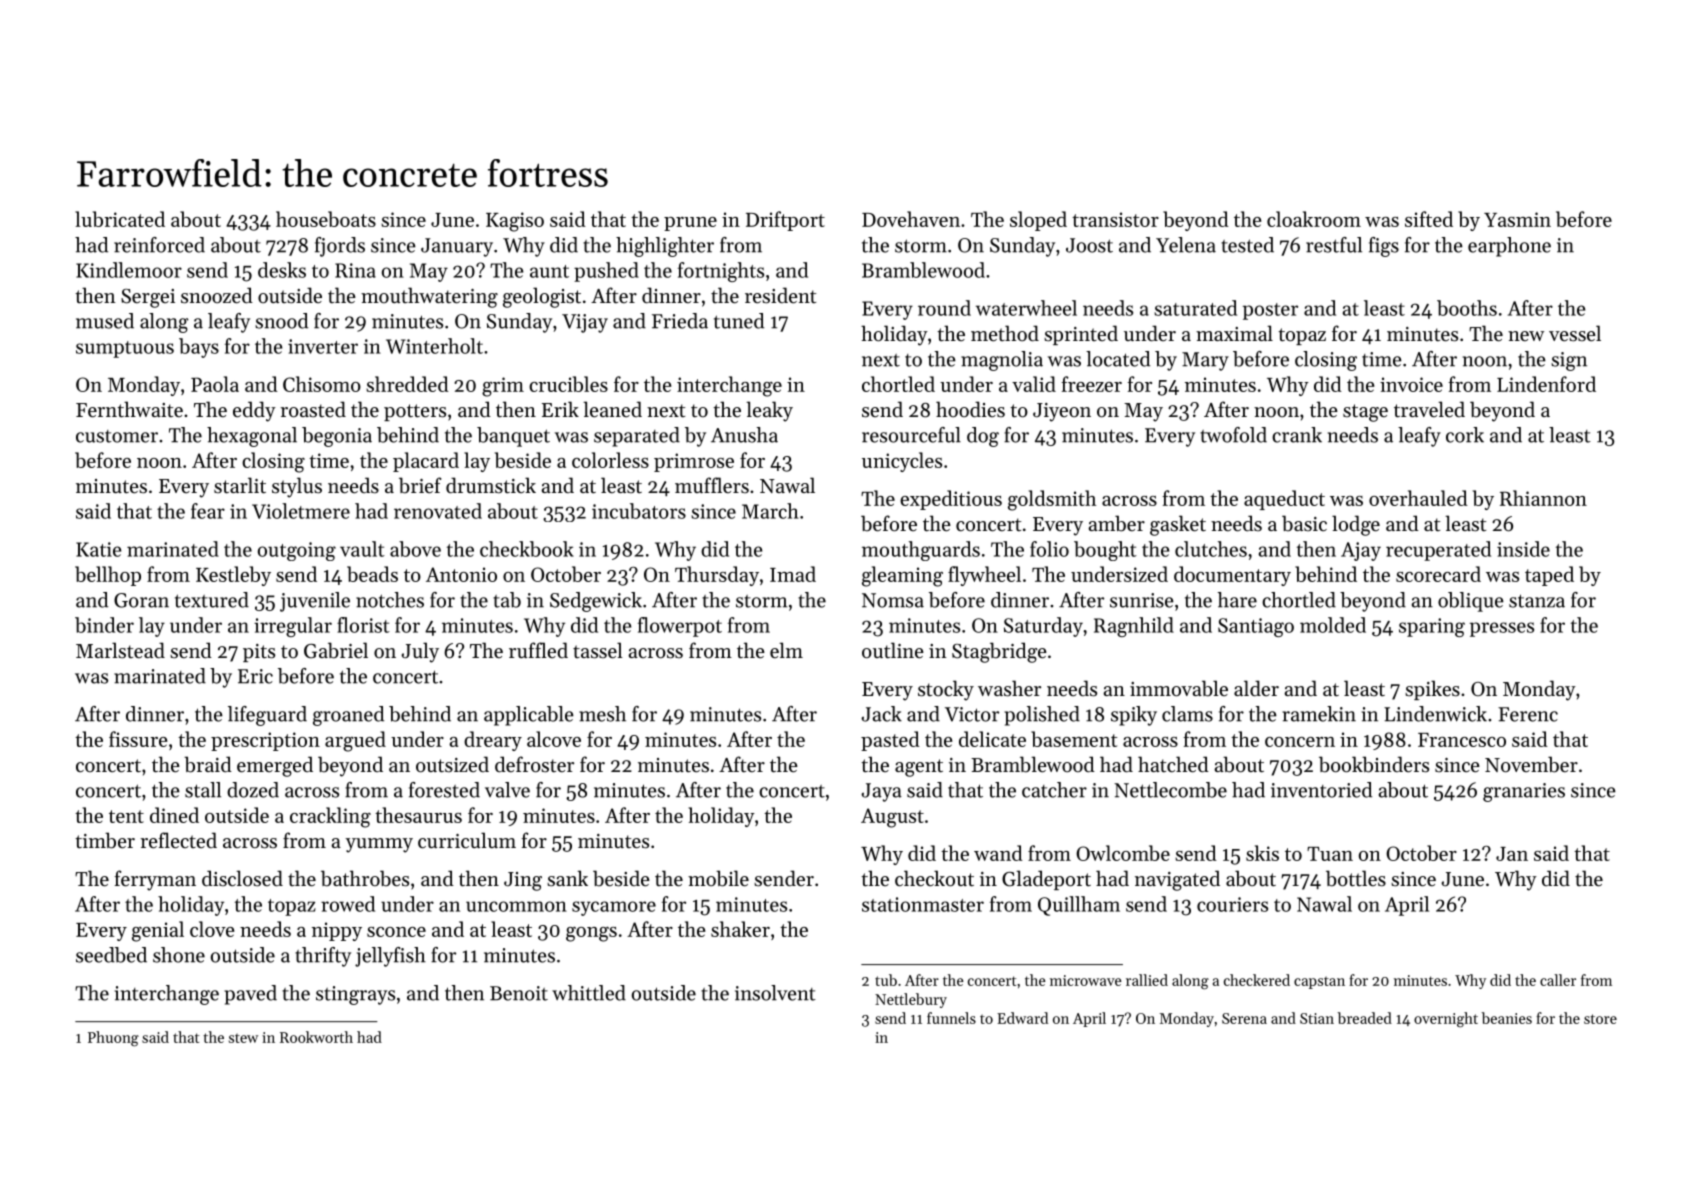 The width and height of the screenshot is (1694, 1198). I want to click on cloakroom, so click(1314, 219).
